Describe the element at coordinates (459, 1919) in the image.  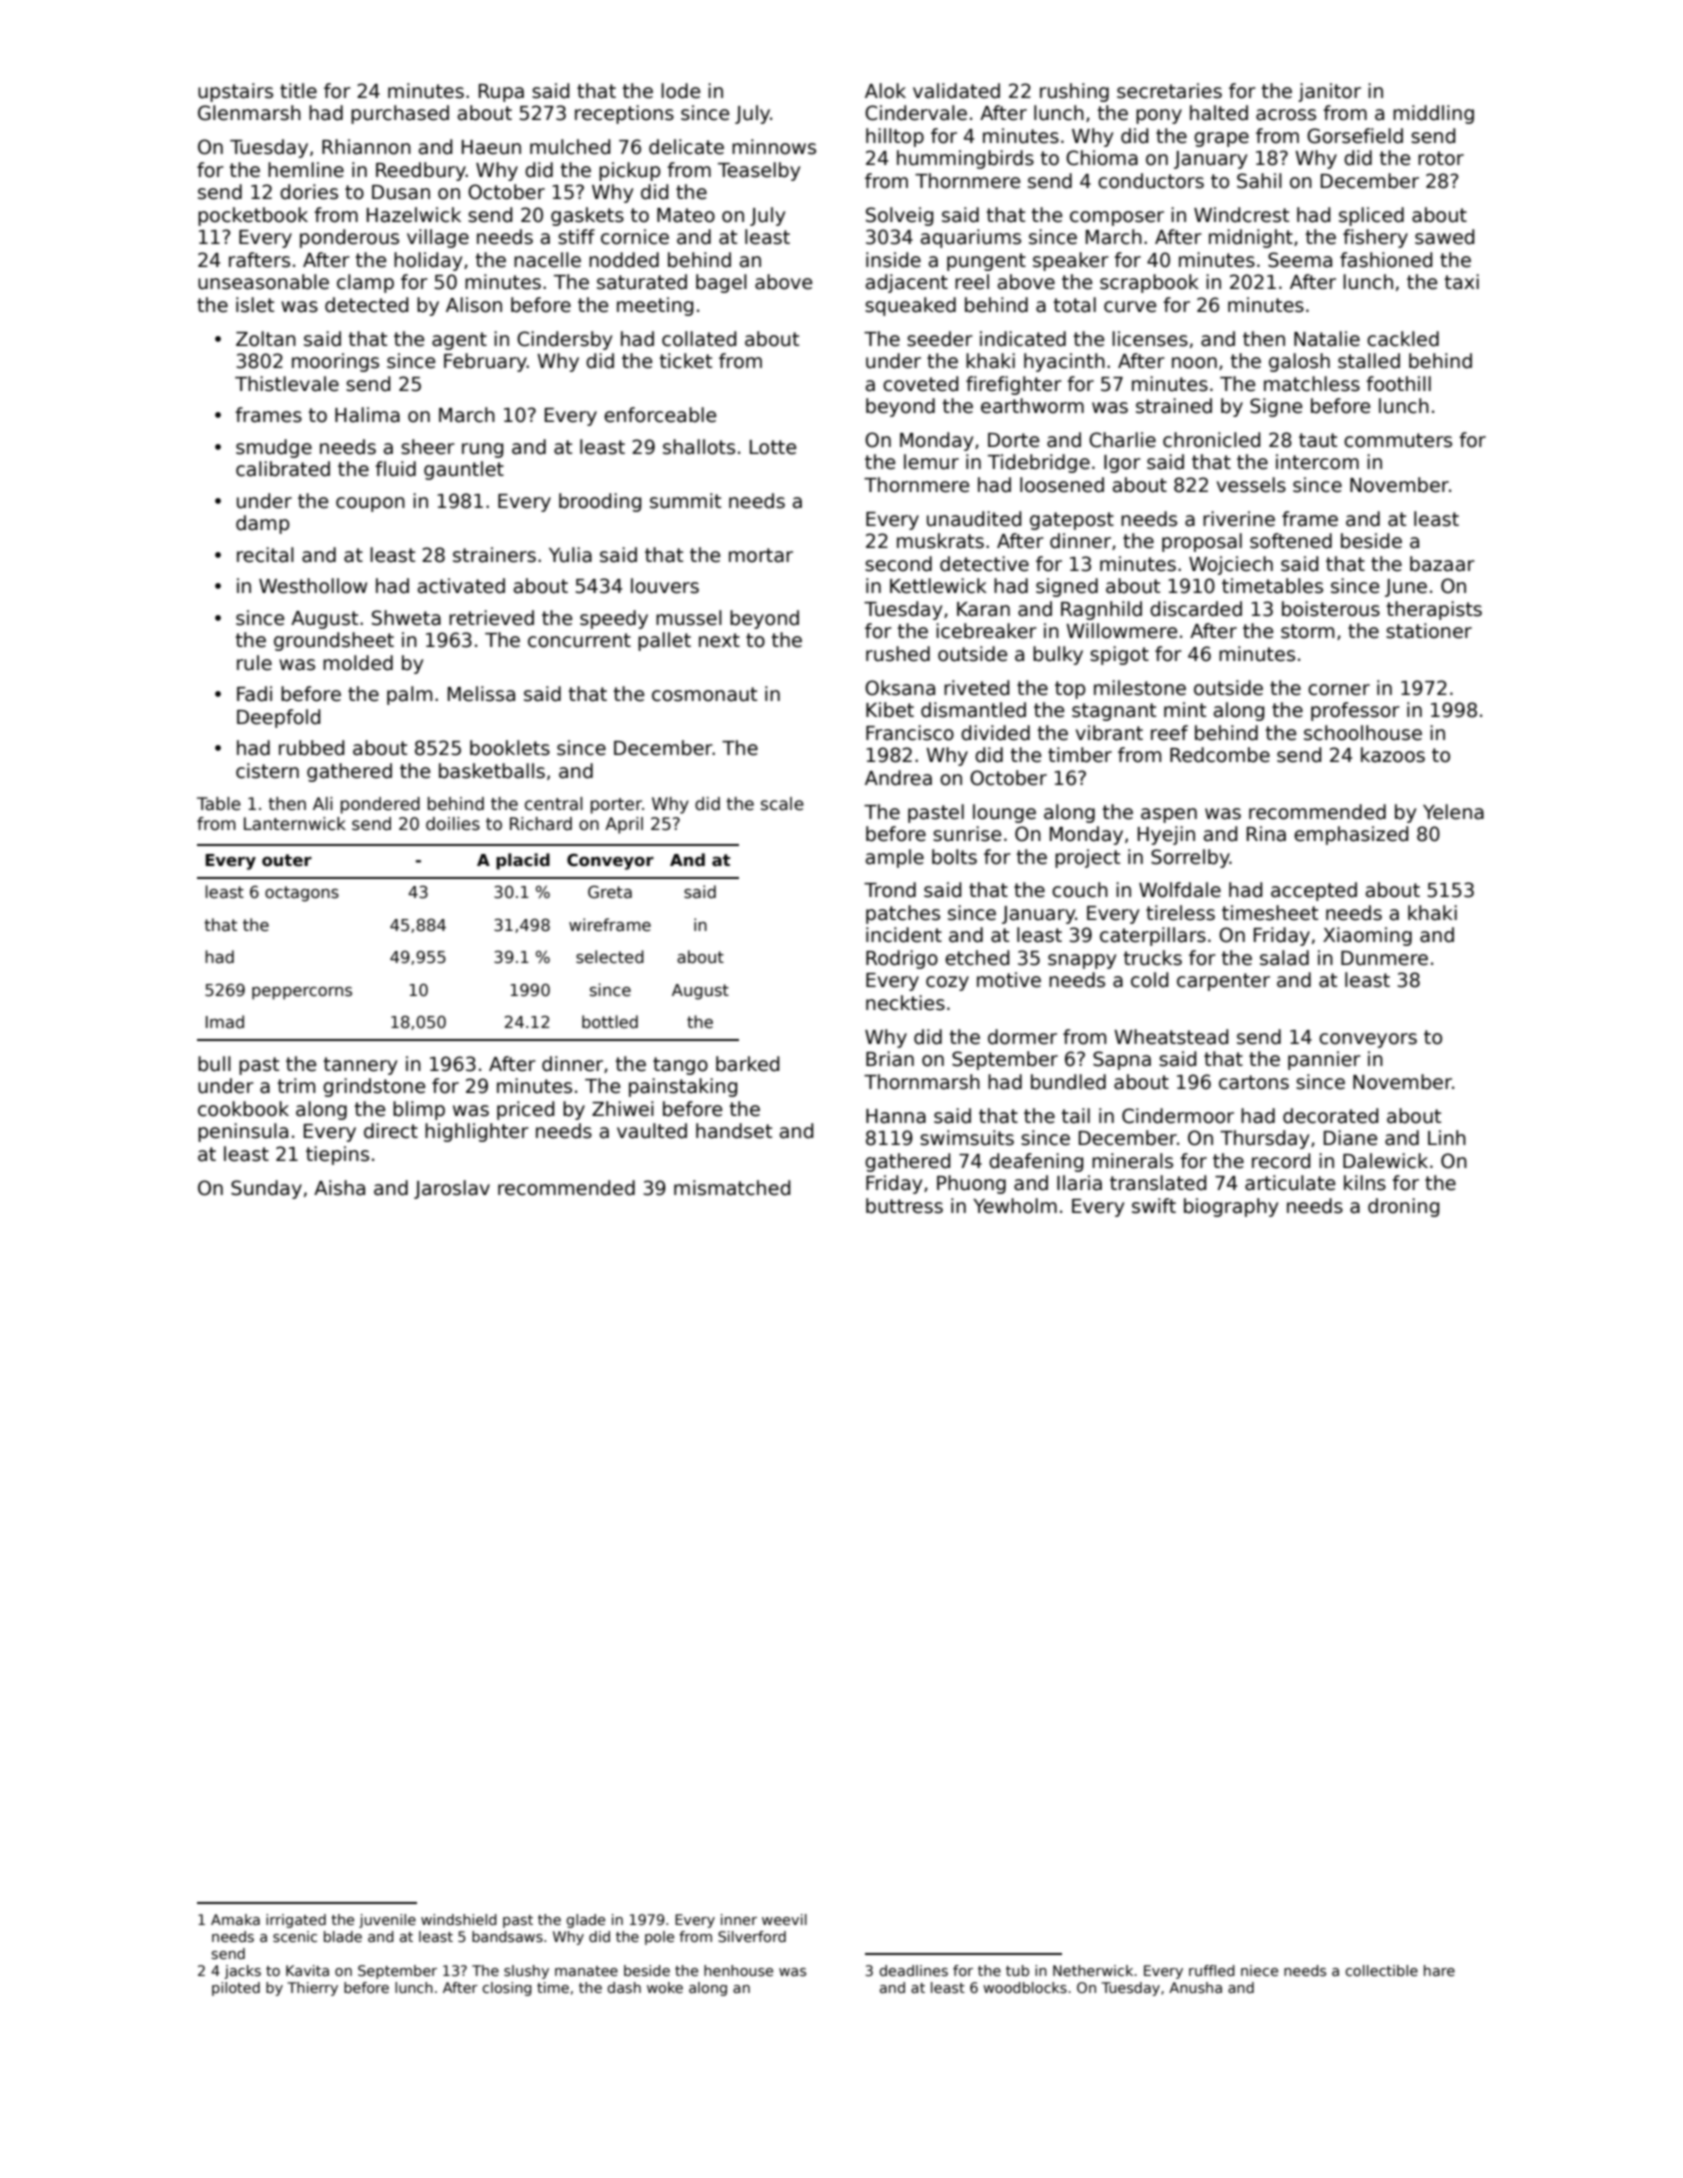
I see `windshield` at that location.
